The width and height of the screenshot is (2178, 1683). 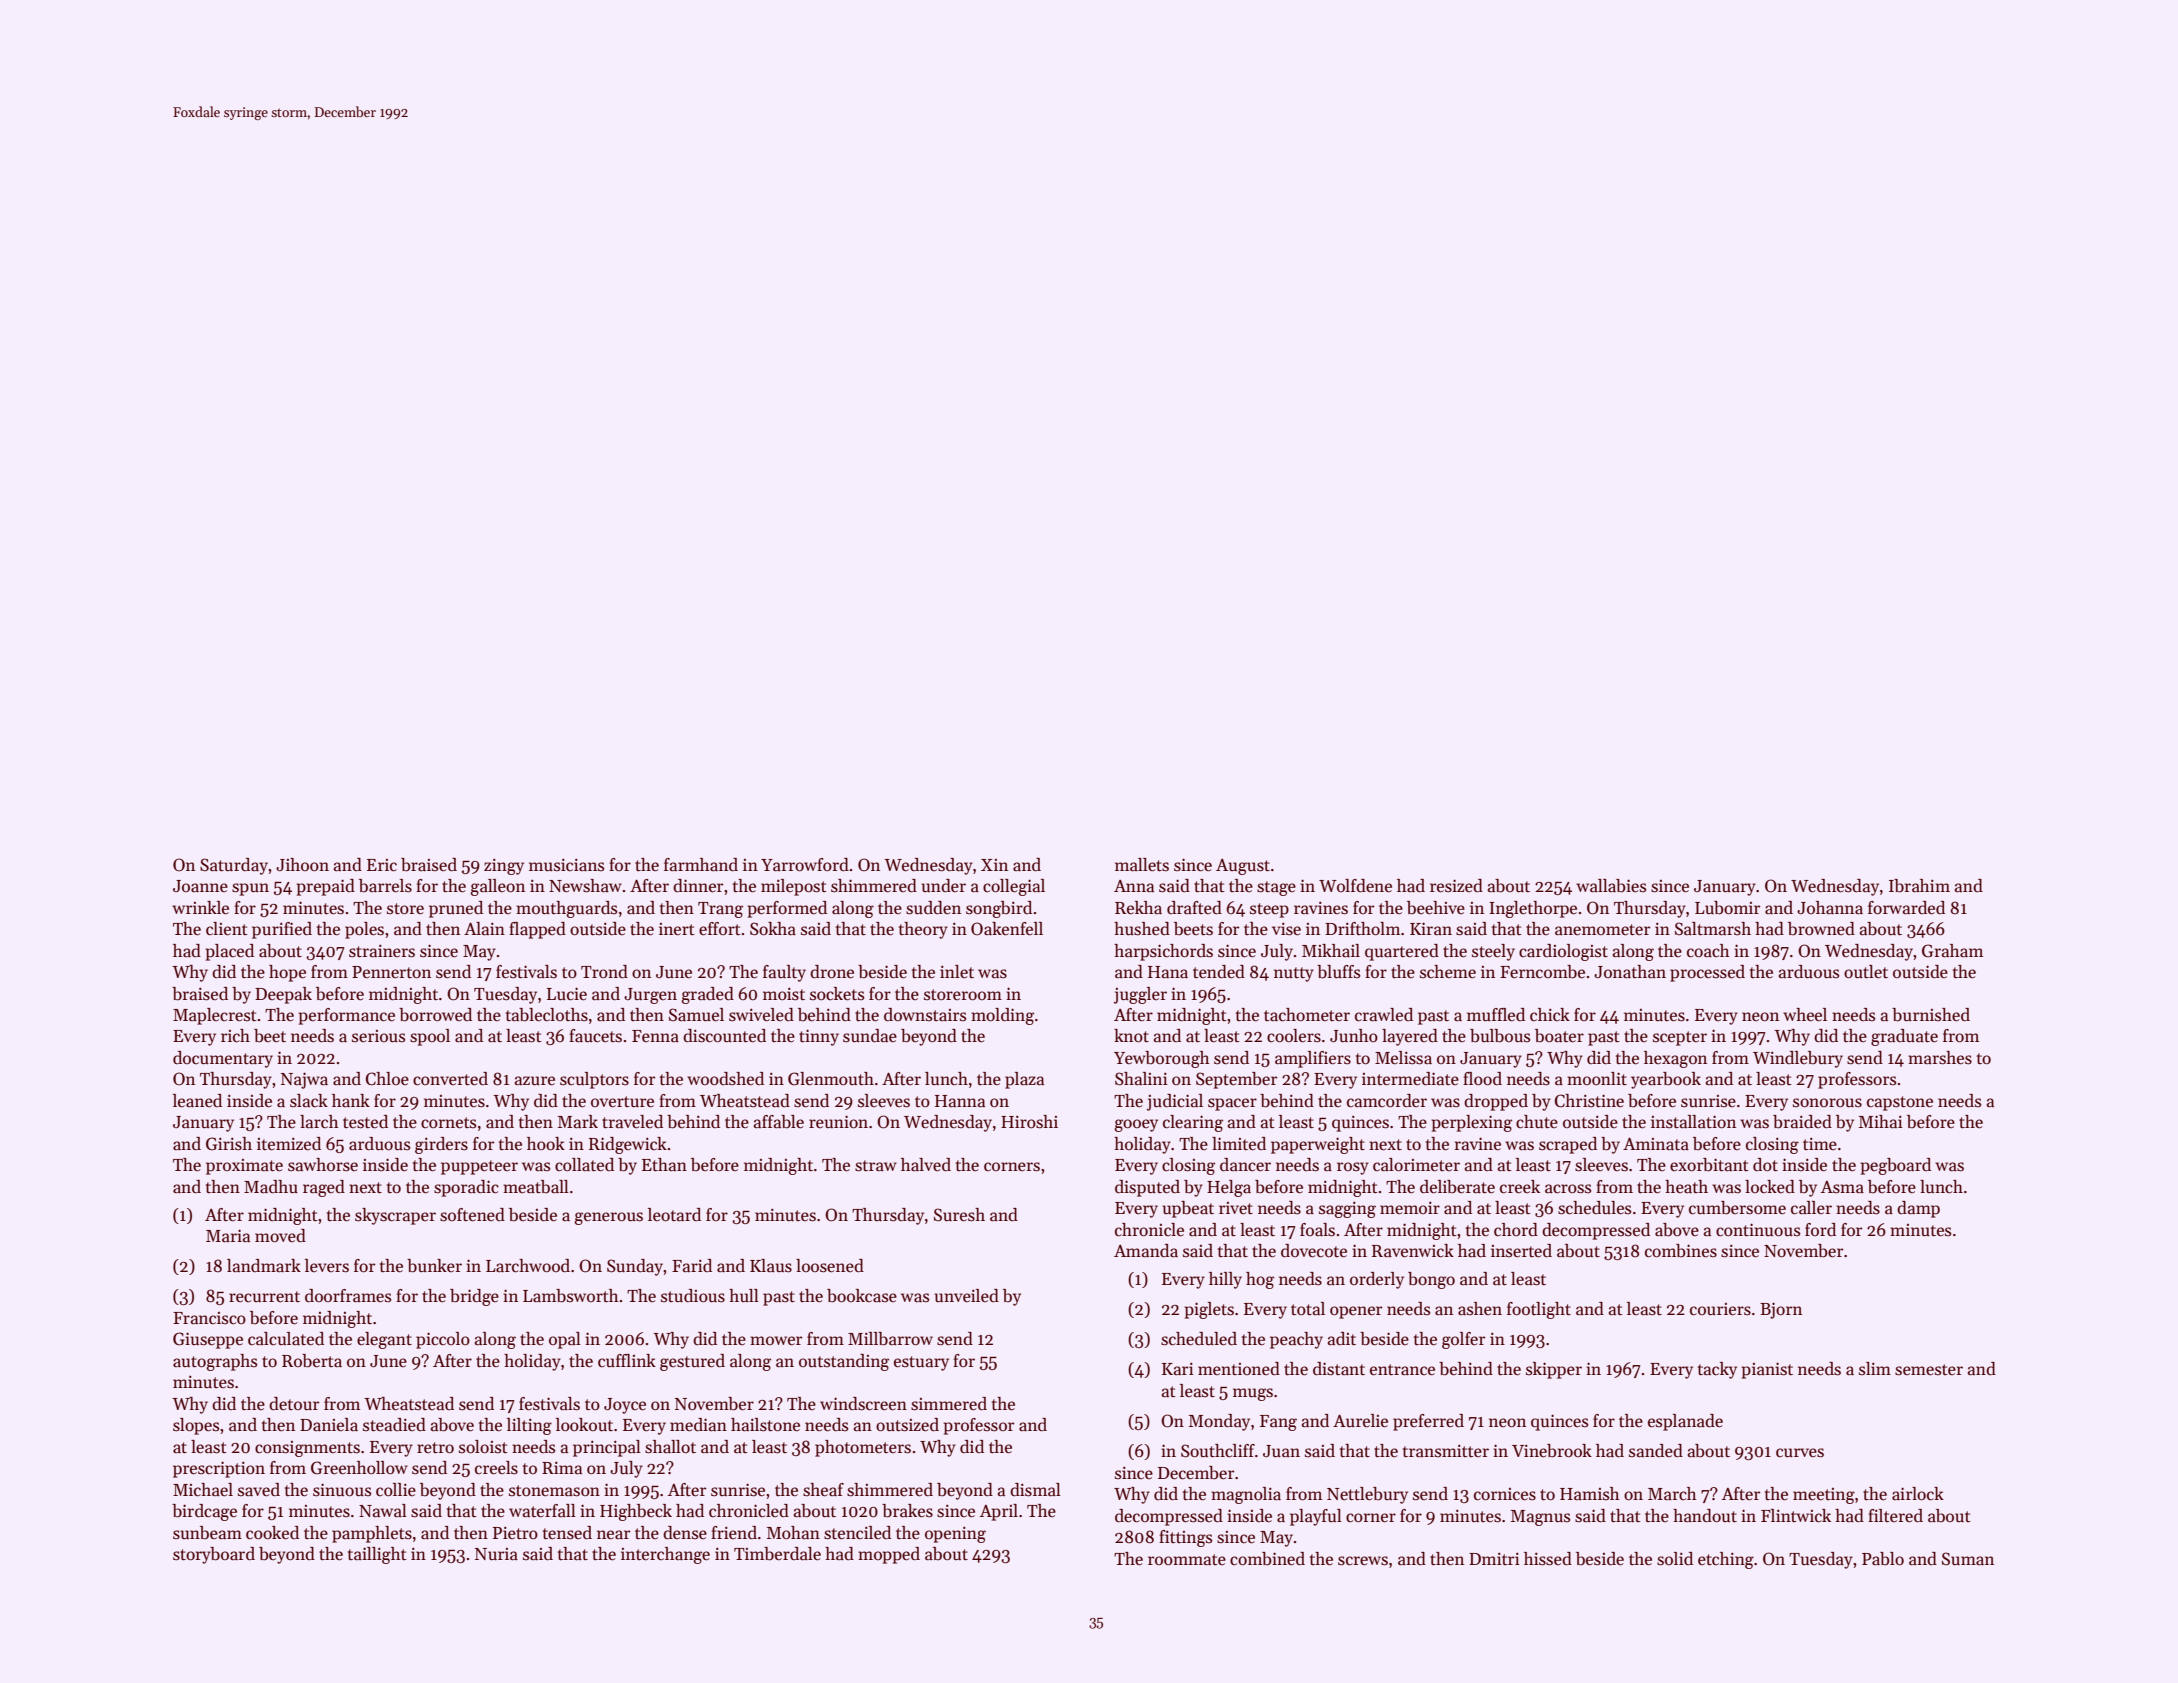 I want to click on Monday, so click(x=1219, y=1422).
